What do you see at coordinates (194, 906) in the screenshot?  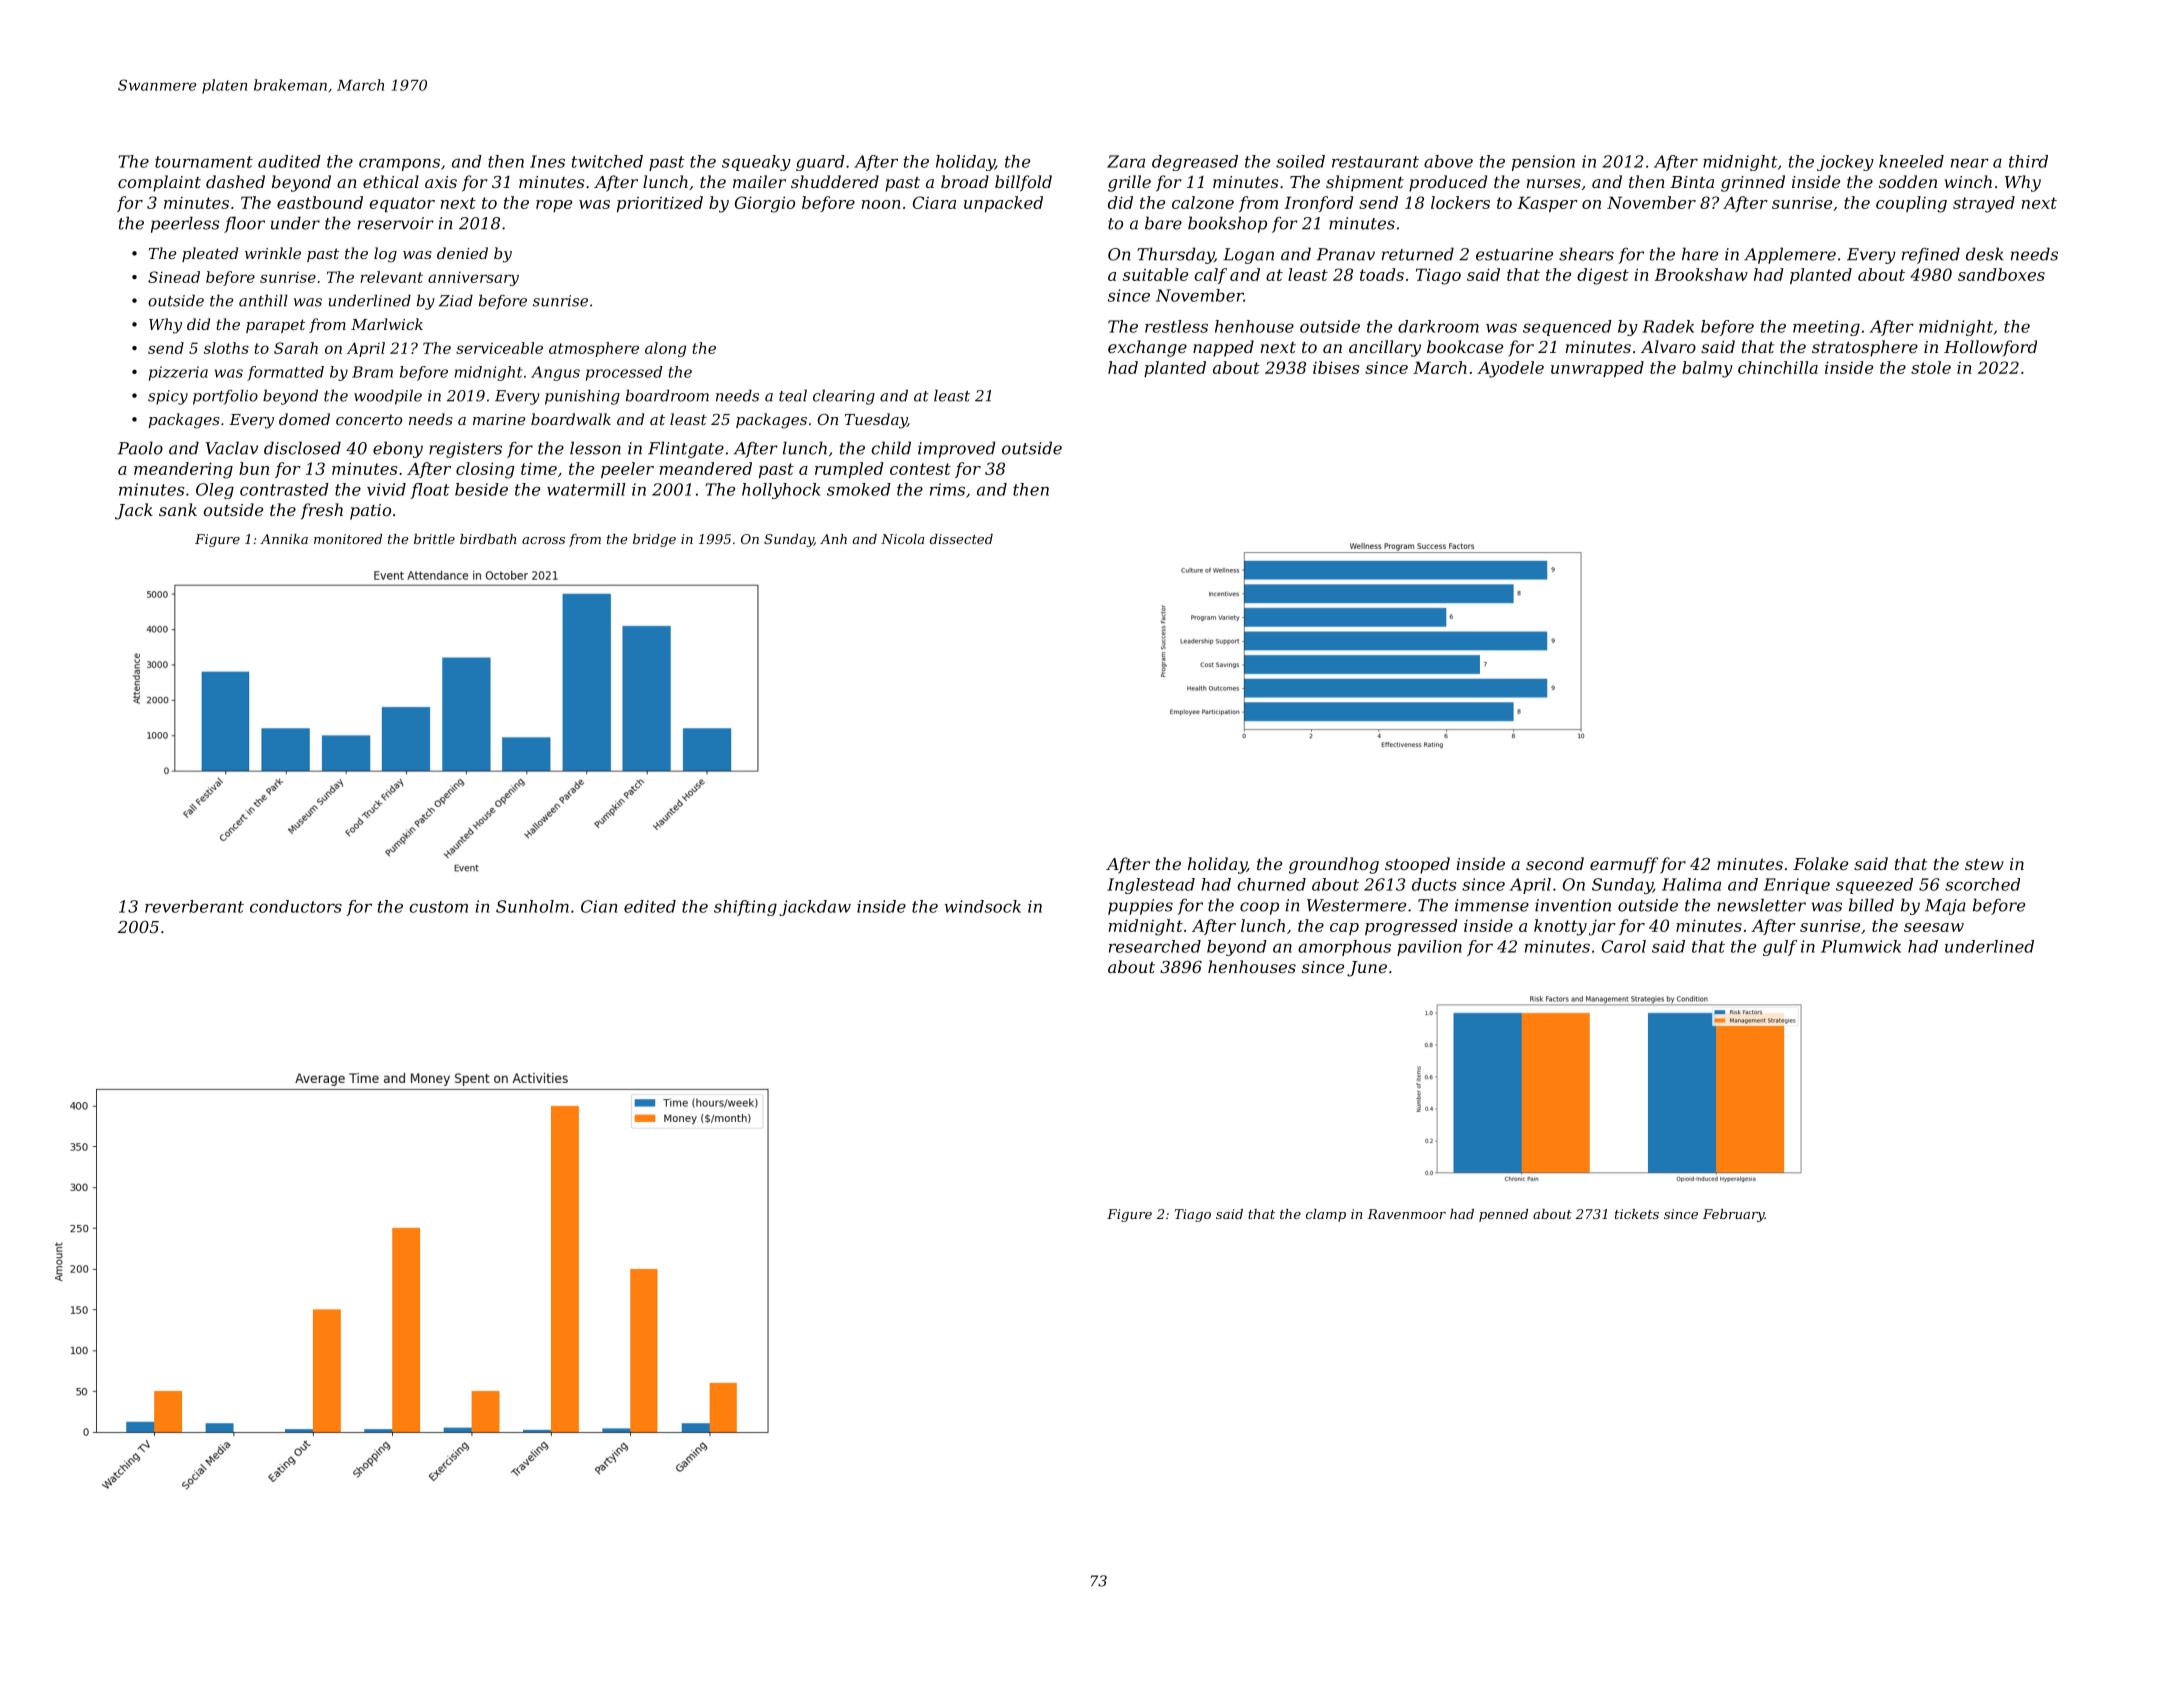 I see `reverberant` at bounding box center [194, 906].
